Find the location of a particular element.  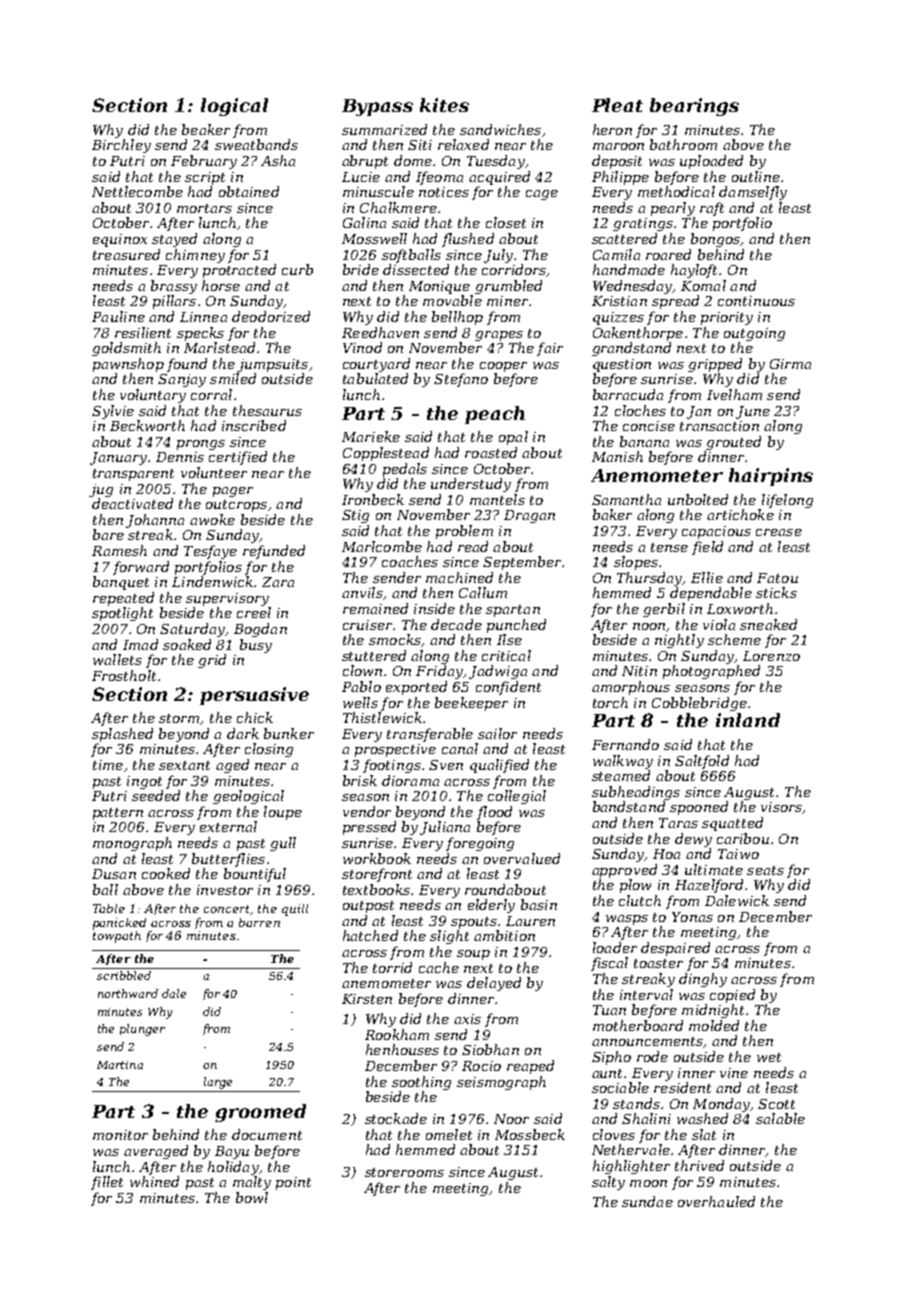

loupe is located at coordinates (283, 813).
